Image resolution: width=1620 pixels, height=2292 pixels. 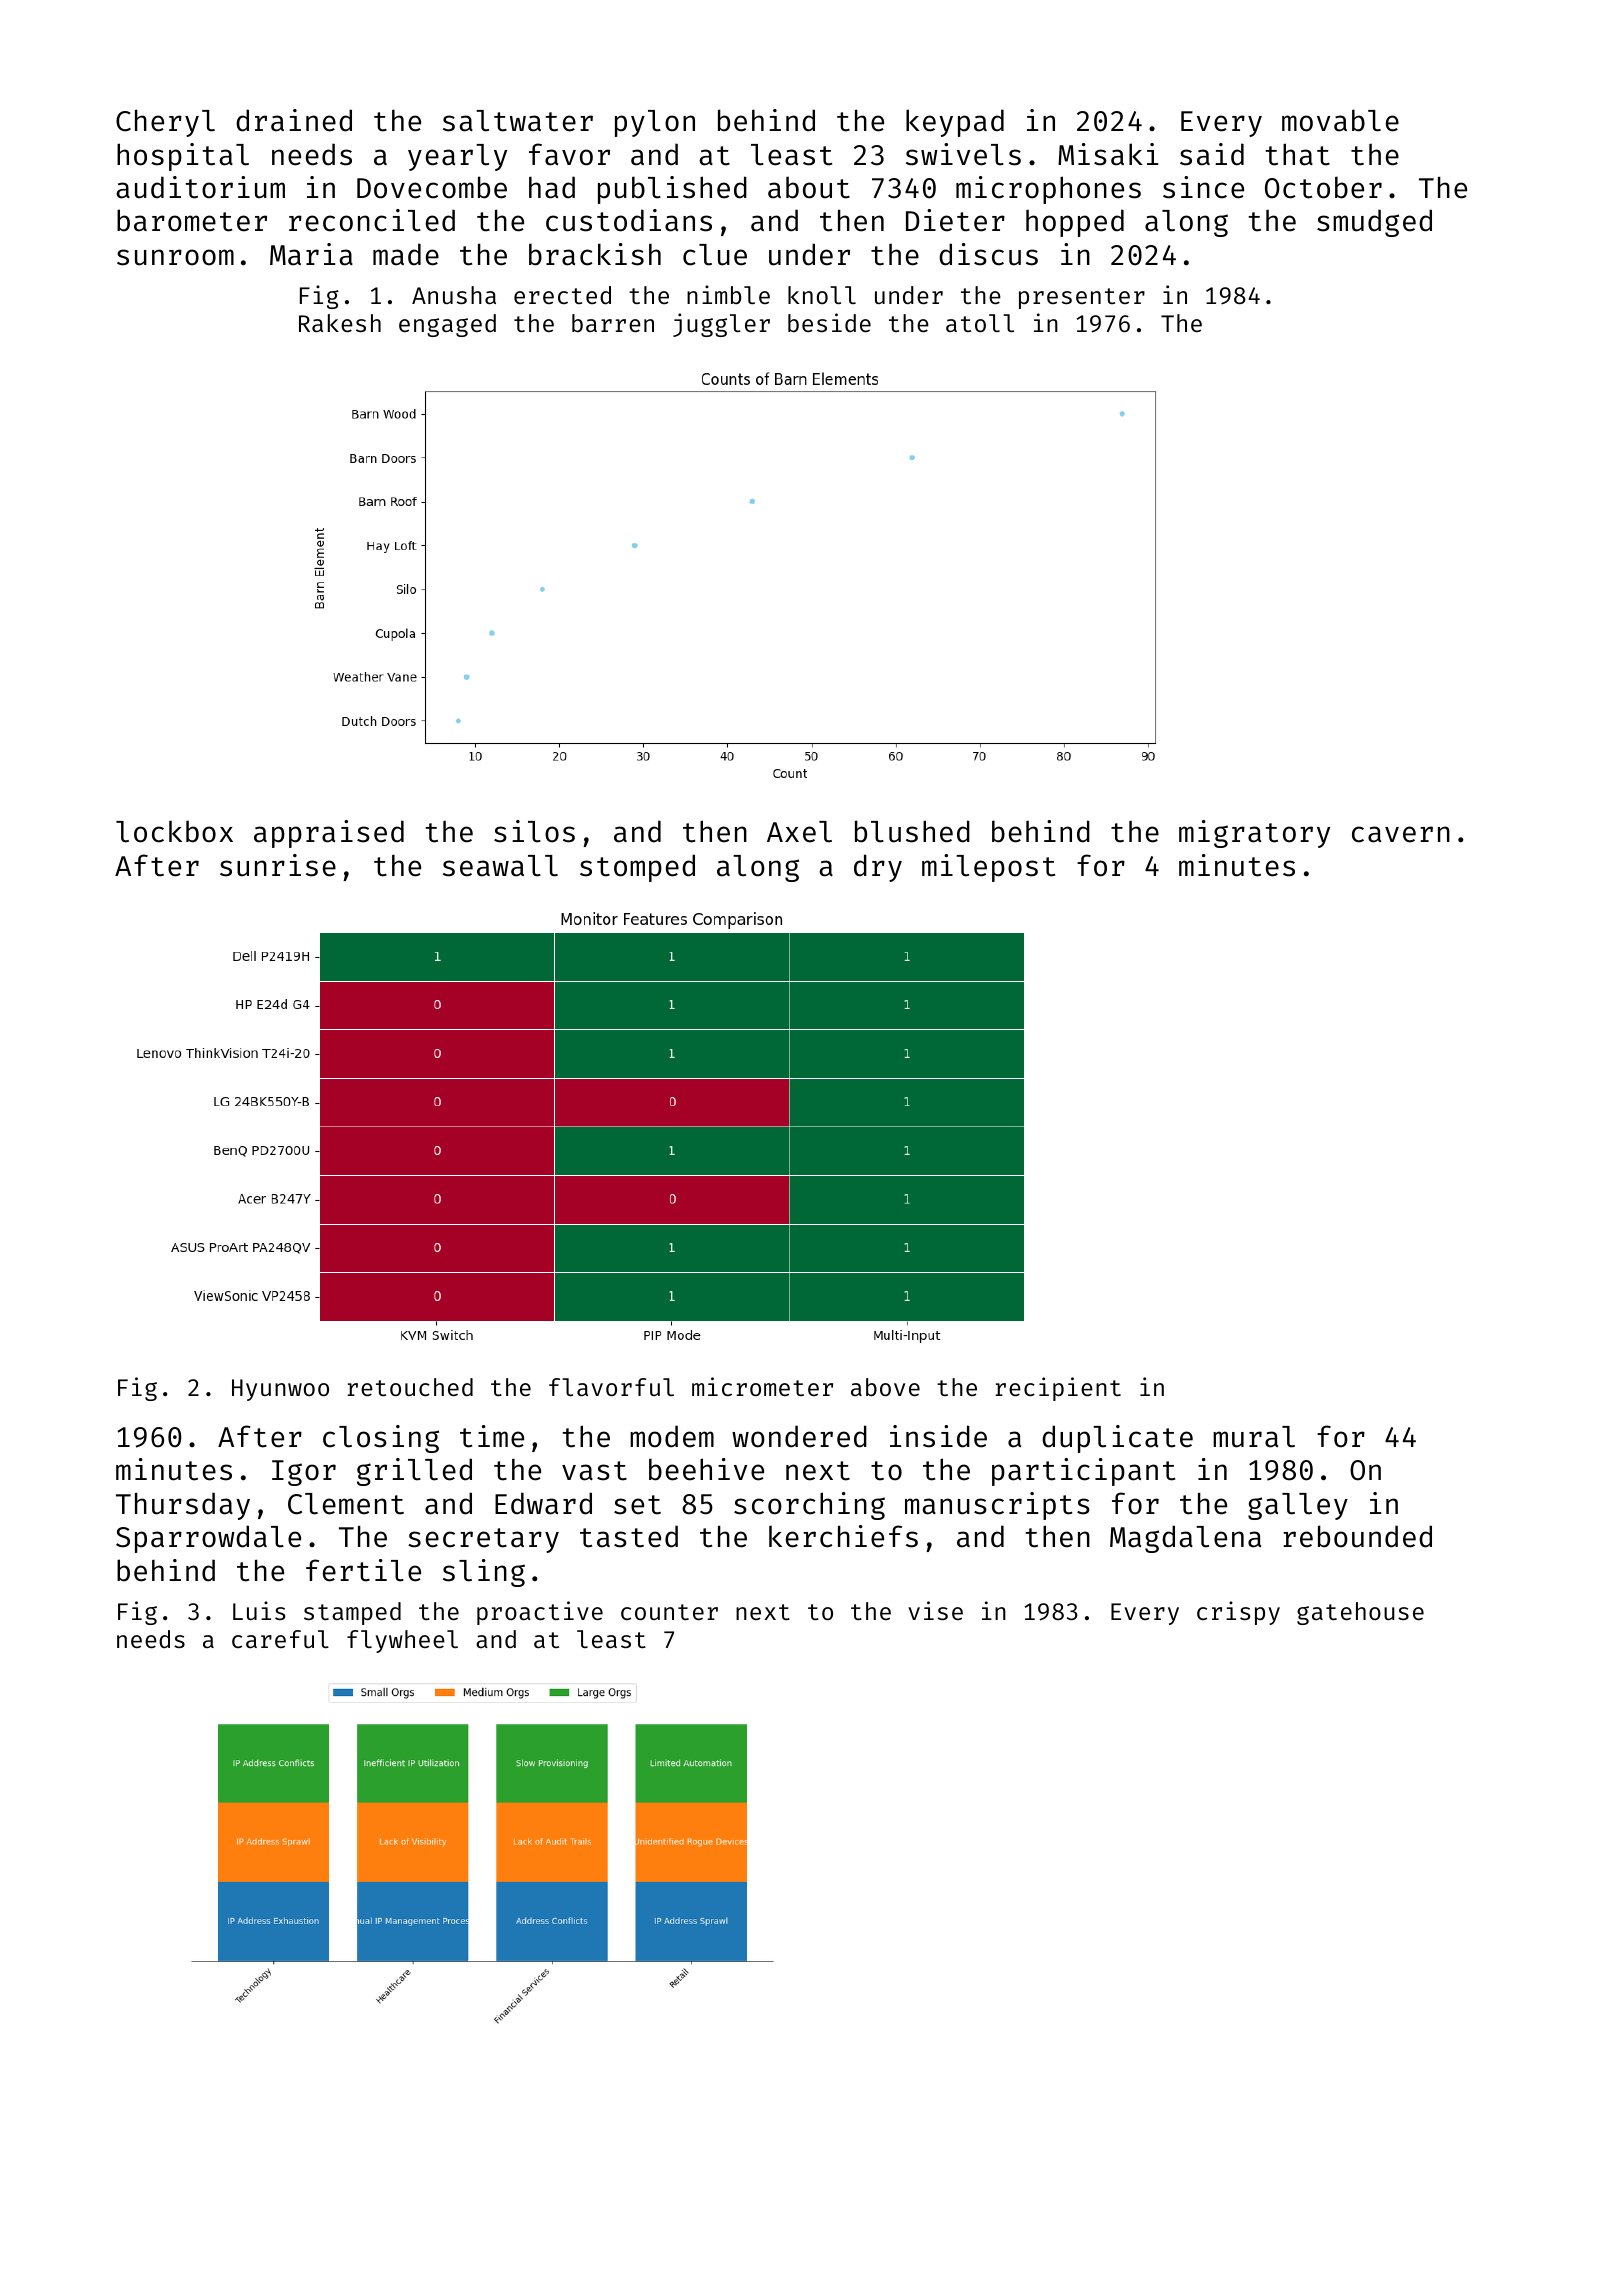 I want to click on lockbox, so click(x=174, y=831).
